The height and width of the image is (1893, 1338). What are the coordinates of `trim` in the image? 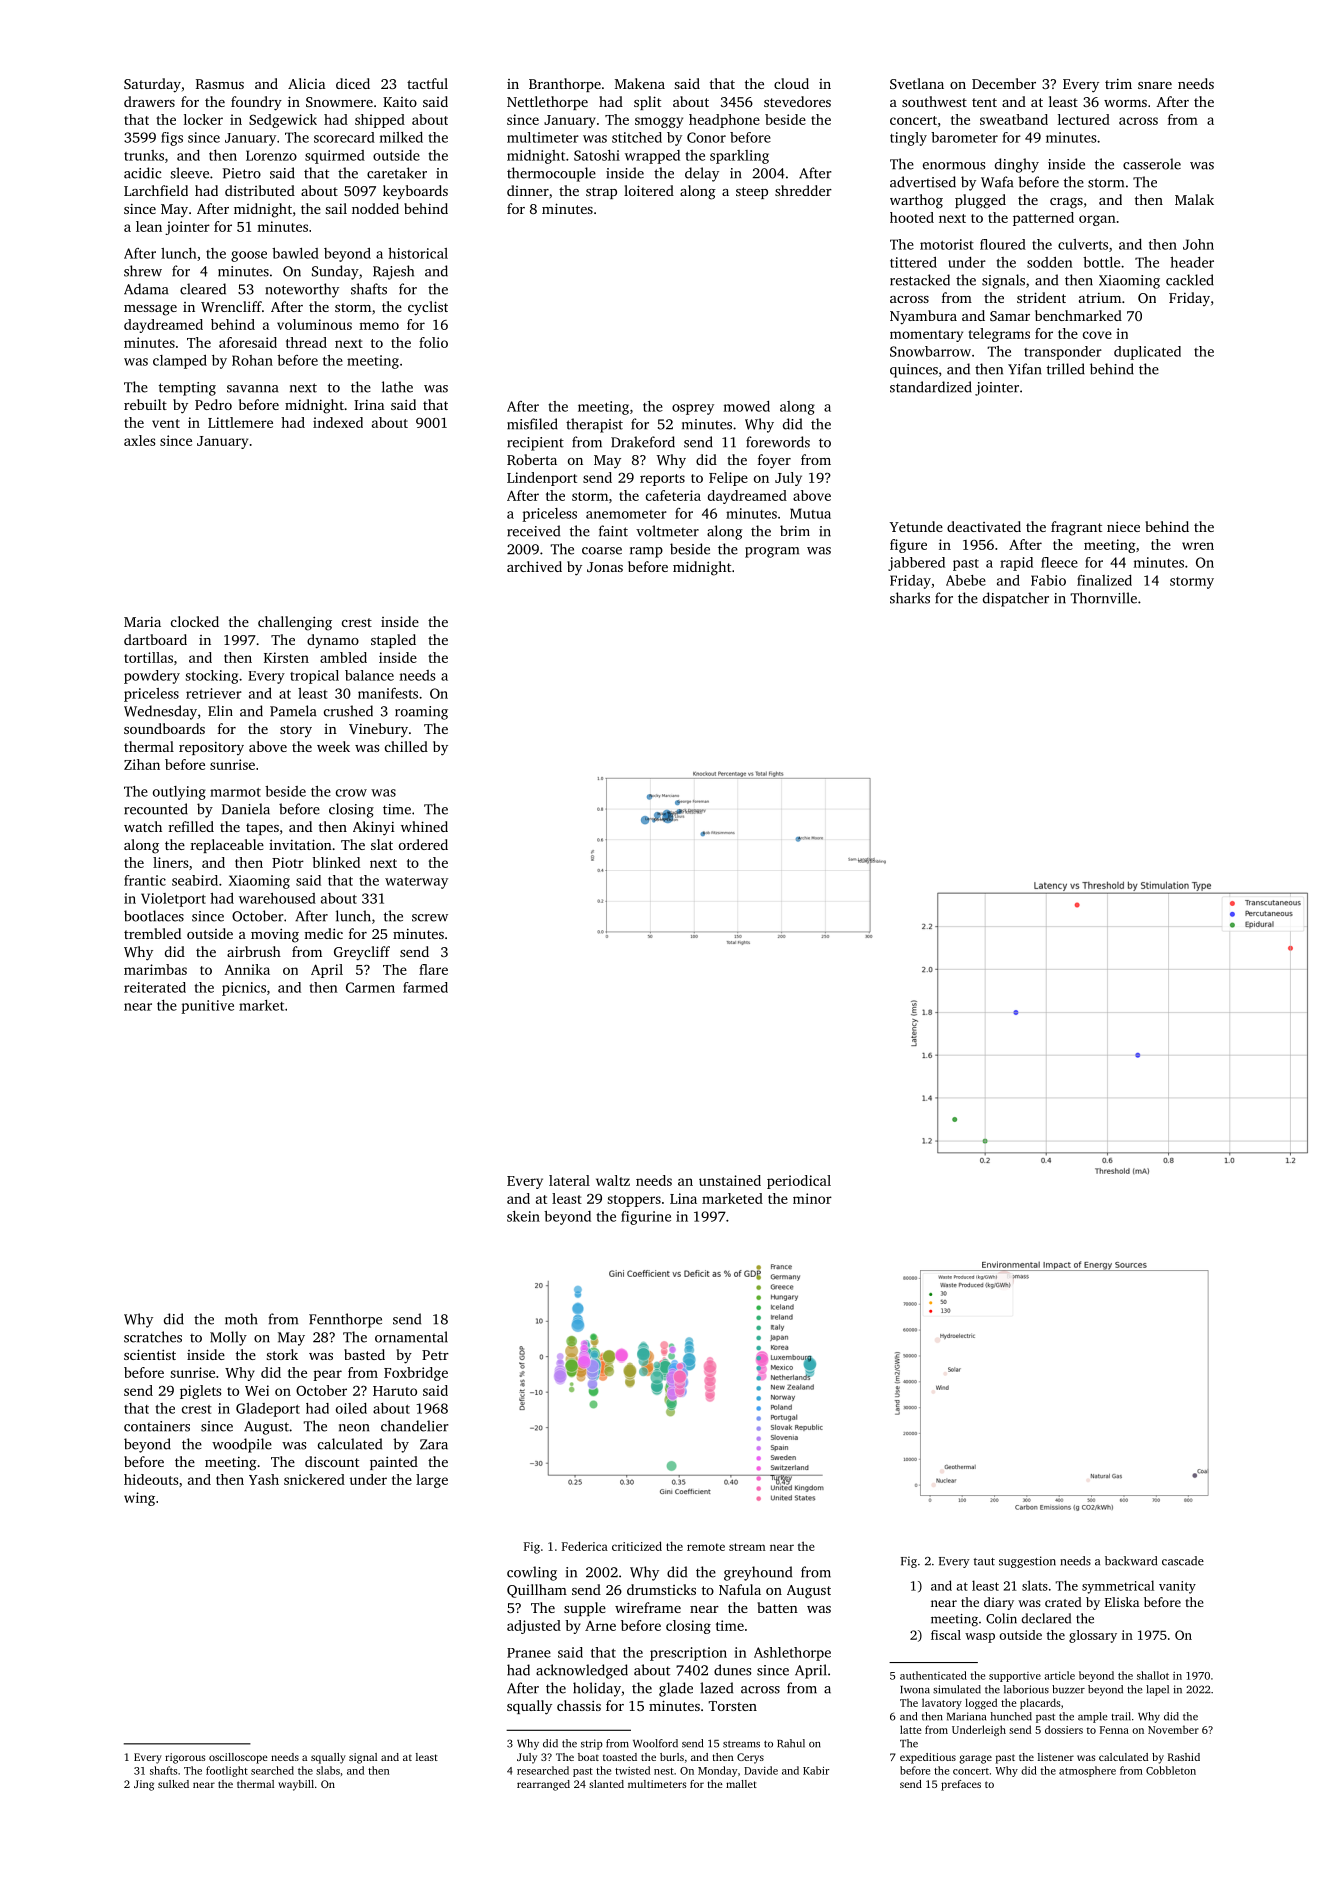 It's located at (1118, 84).
